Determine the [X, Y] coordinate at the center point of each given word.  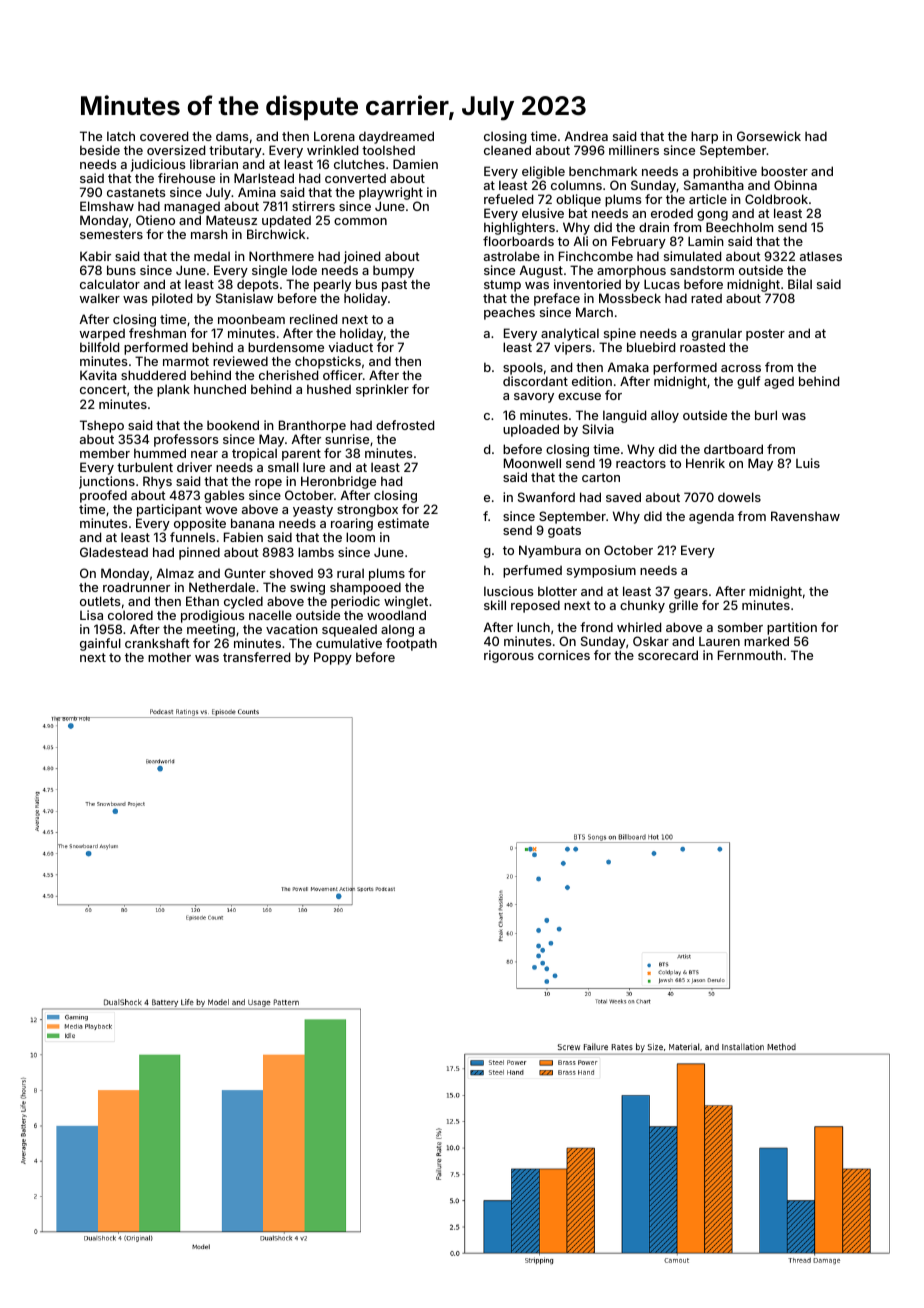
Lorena [334, 136]
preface [557, 299]
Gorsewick [769, 136]
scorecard [668, 655]
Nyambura [550, 551]
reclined [313, 319]
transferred [256, 657]
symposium [601, 571]
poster [765, 335]
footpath [411, 644]
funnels [192, 537]
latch [121, 136]
